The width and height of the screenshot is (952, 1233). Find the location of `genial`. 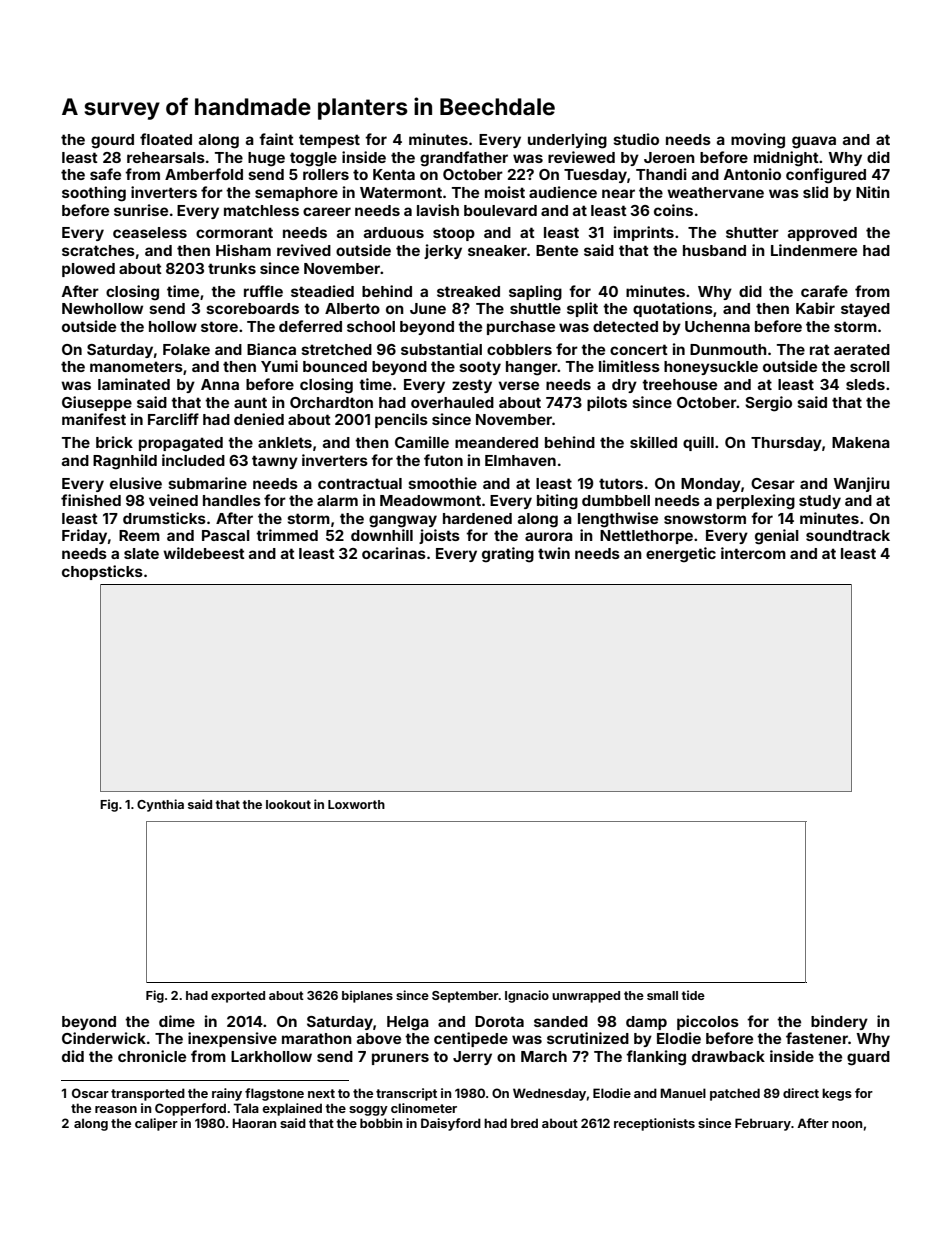

genial is located at coordinates (777, 537).
